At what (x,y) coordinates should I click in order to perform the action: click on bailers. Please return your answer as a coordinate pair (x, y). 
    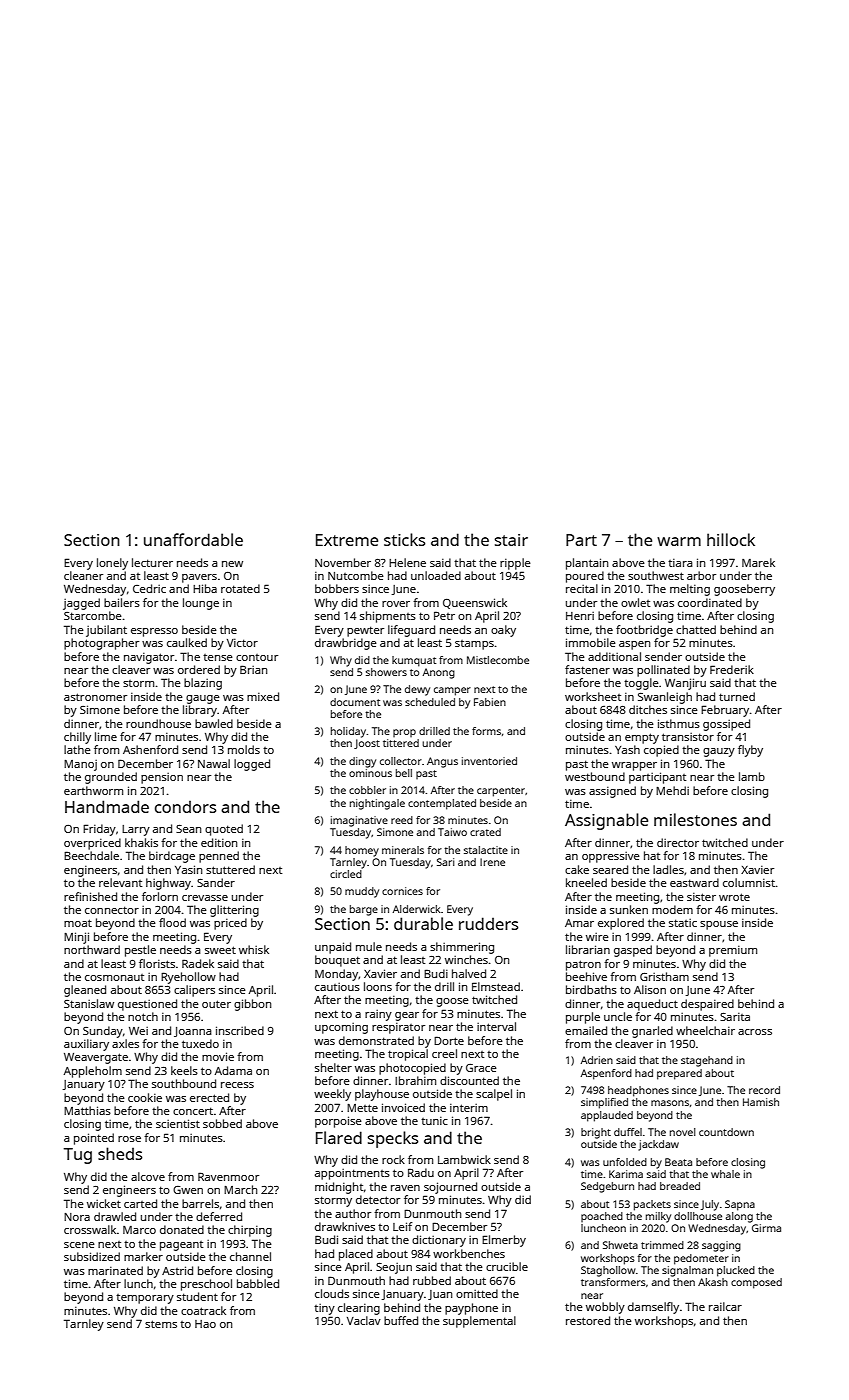
    Looking at the image, I should click on (122, 602).
